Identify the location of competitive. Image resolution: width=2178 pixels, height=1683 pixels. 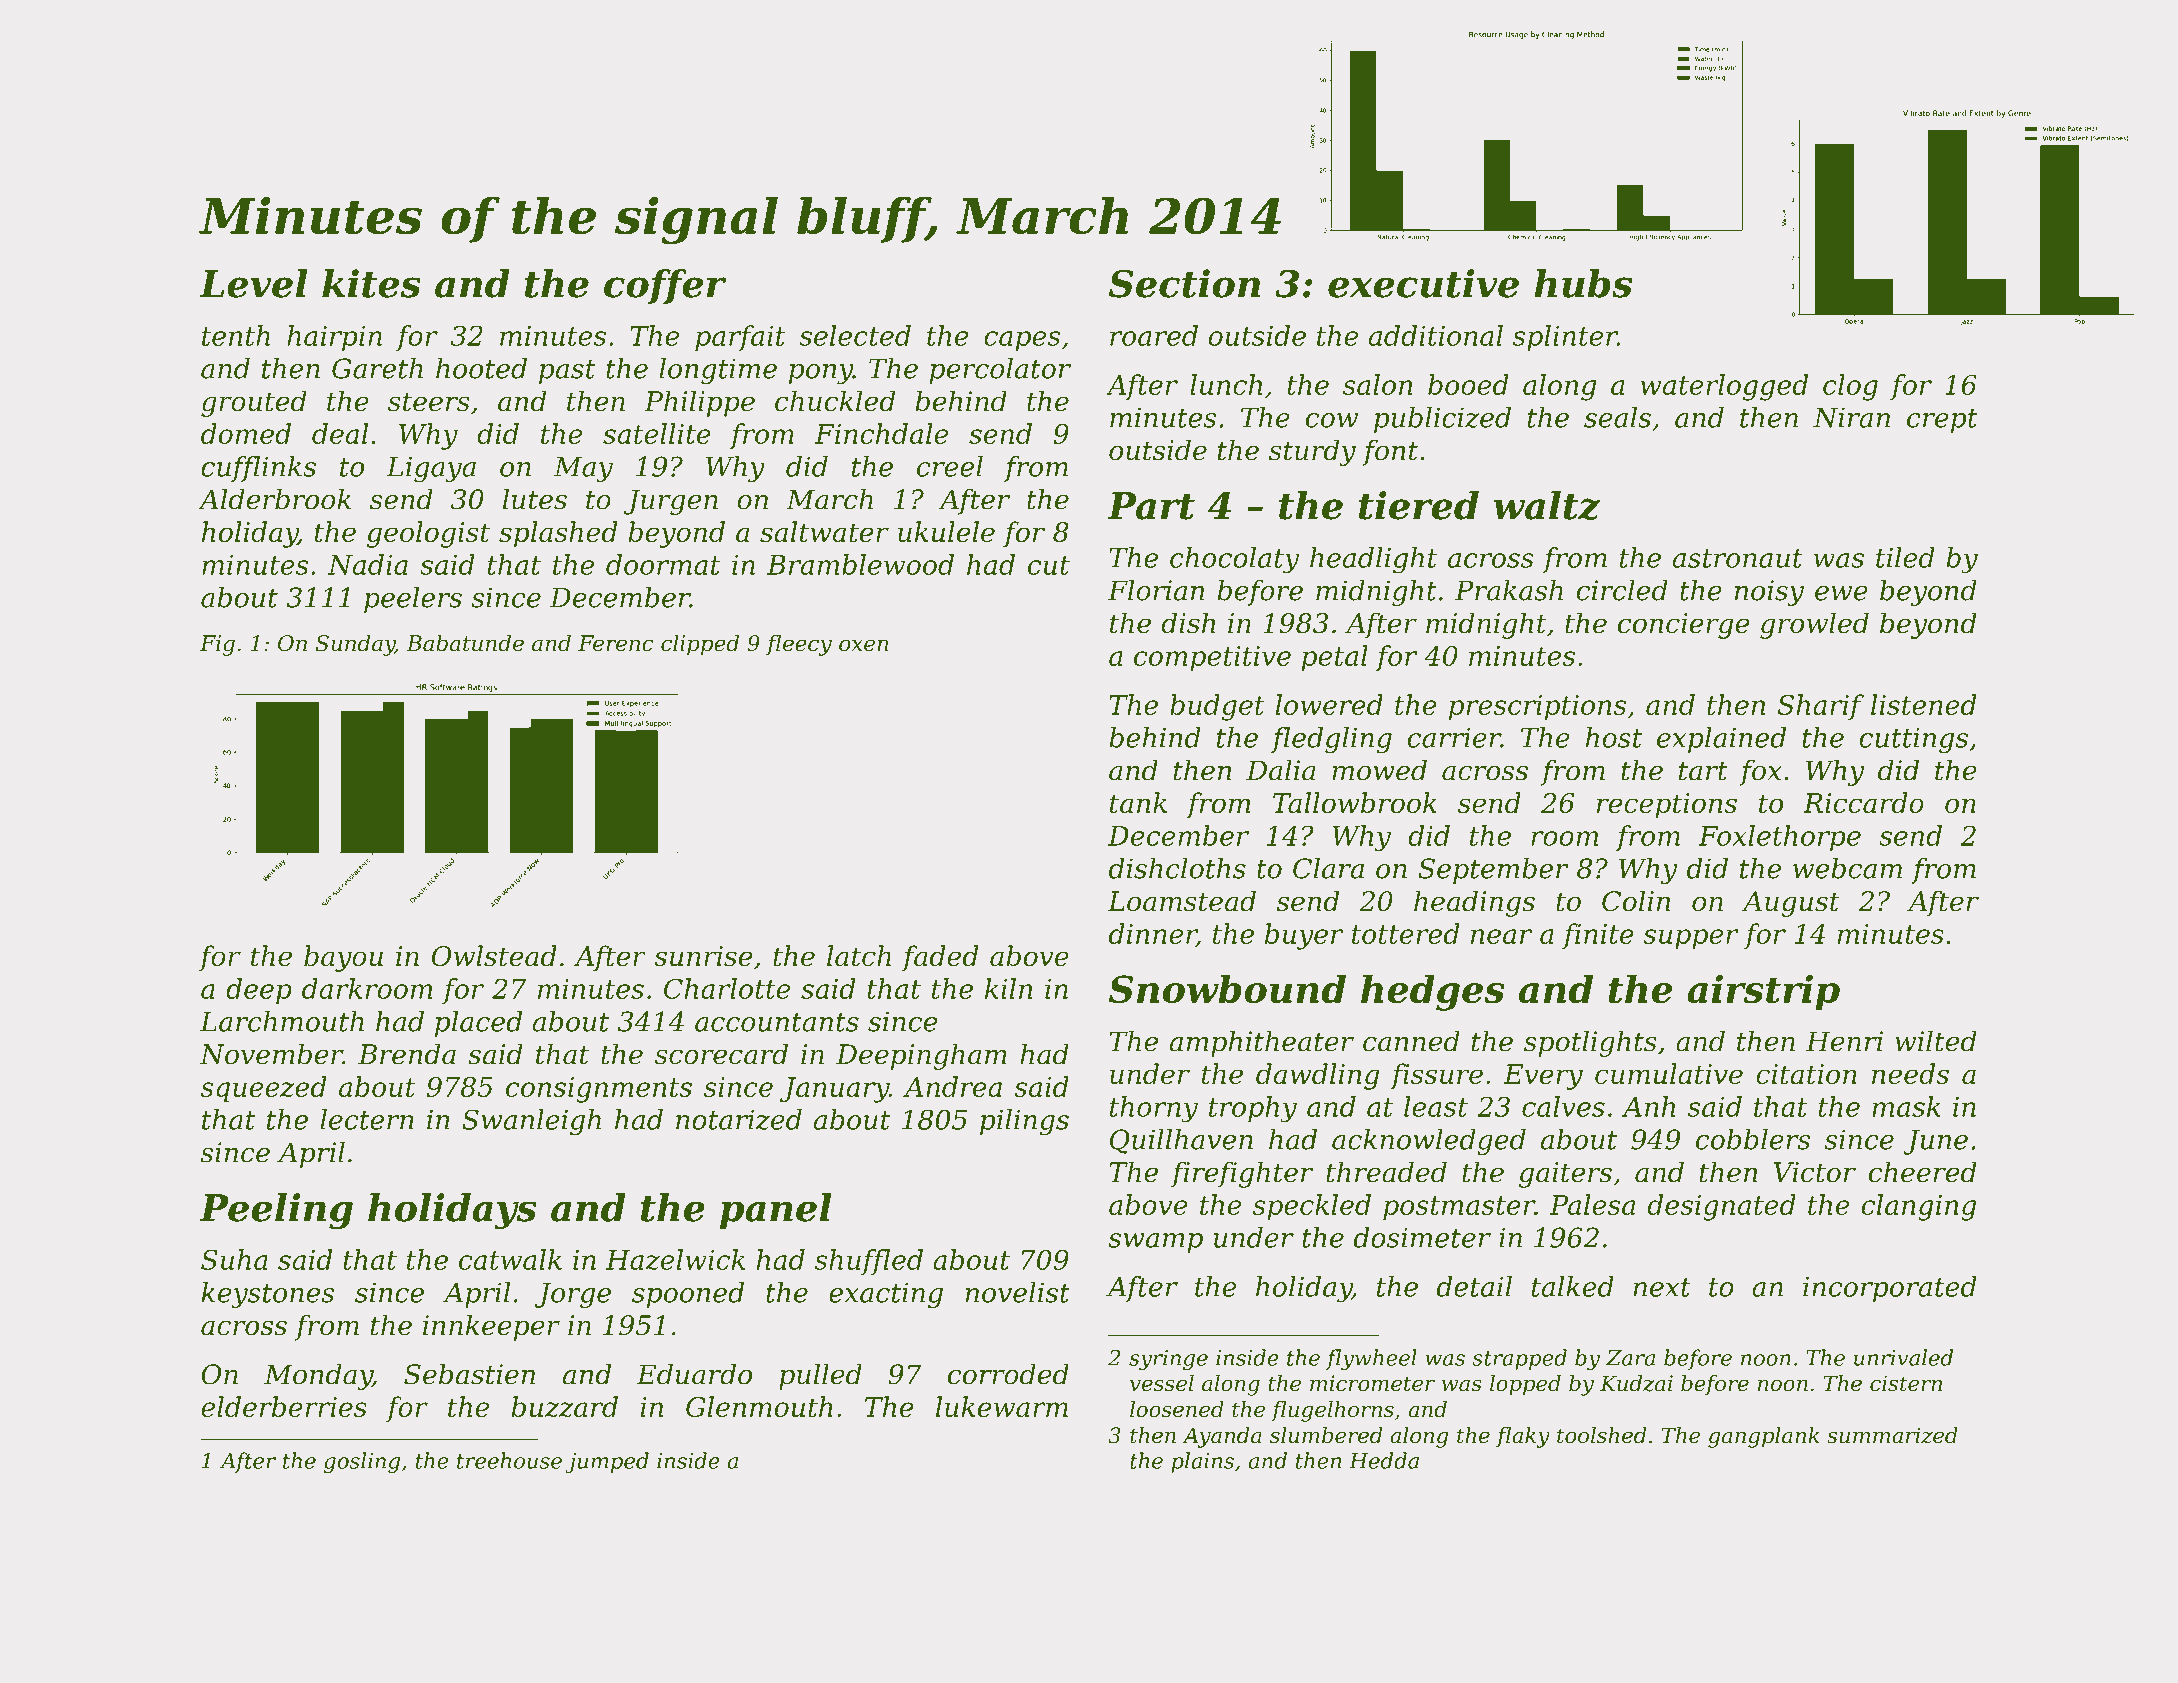
(1212, 658).
